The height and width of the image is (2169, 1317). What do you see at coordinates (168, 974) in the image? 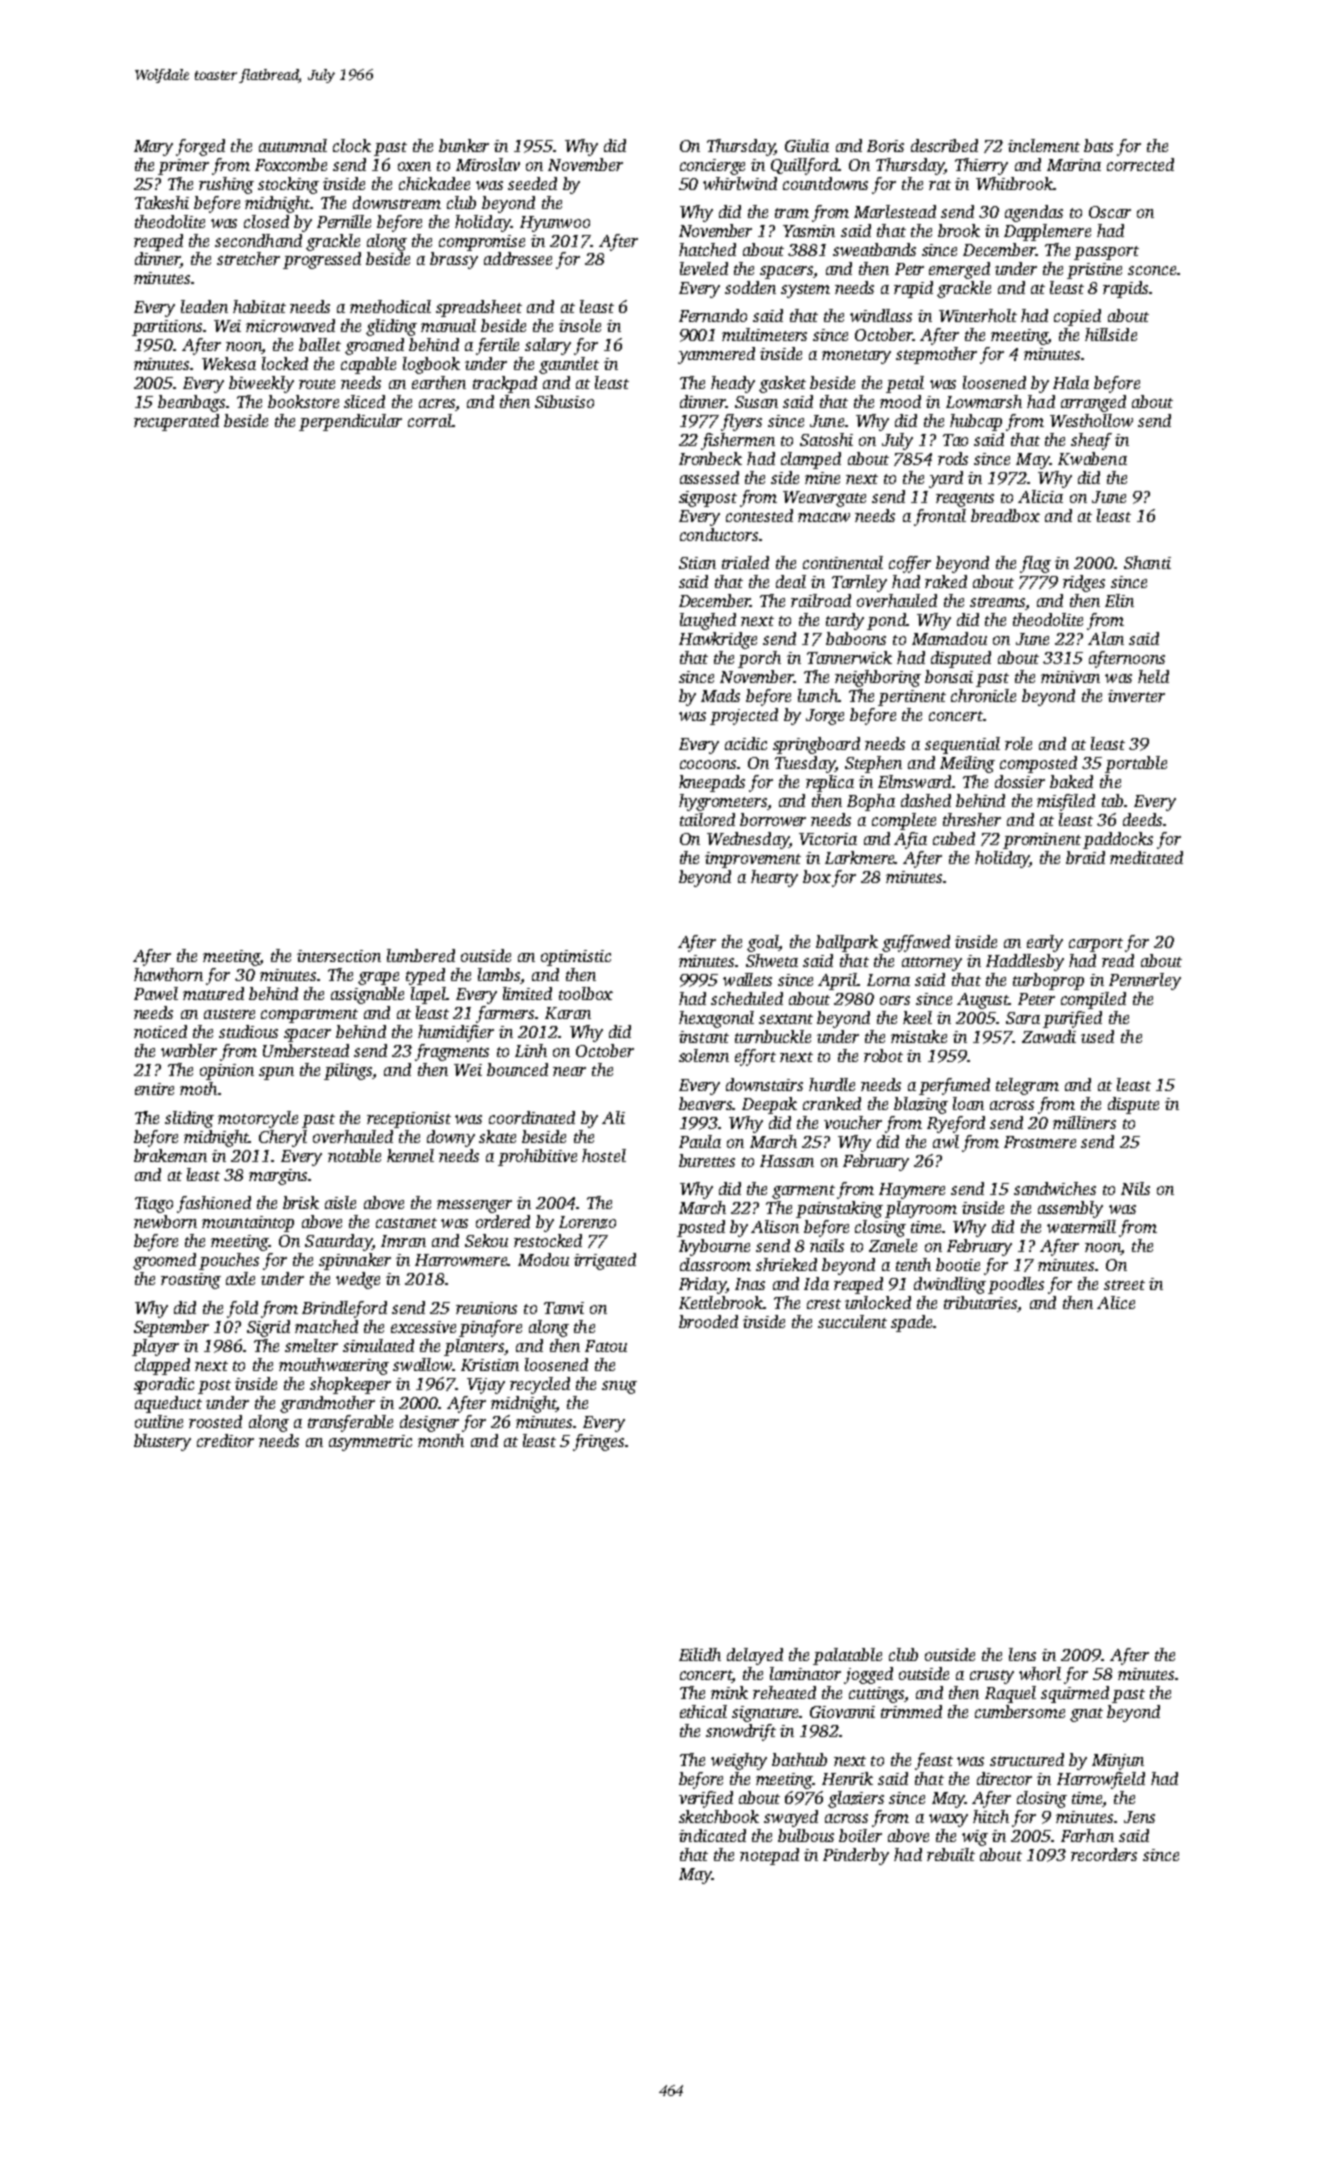
I see `hawthorn` at bounding box center [168, 974].
